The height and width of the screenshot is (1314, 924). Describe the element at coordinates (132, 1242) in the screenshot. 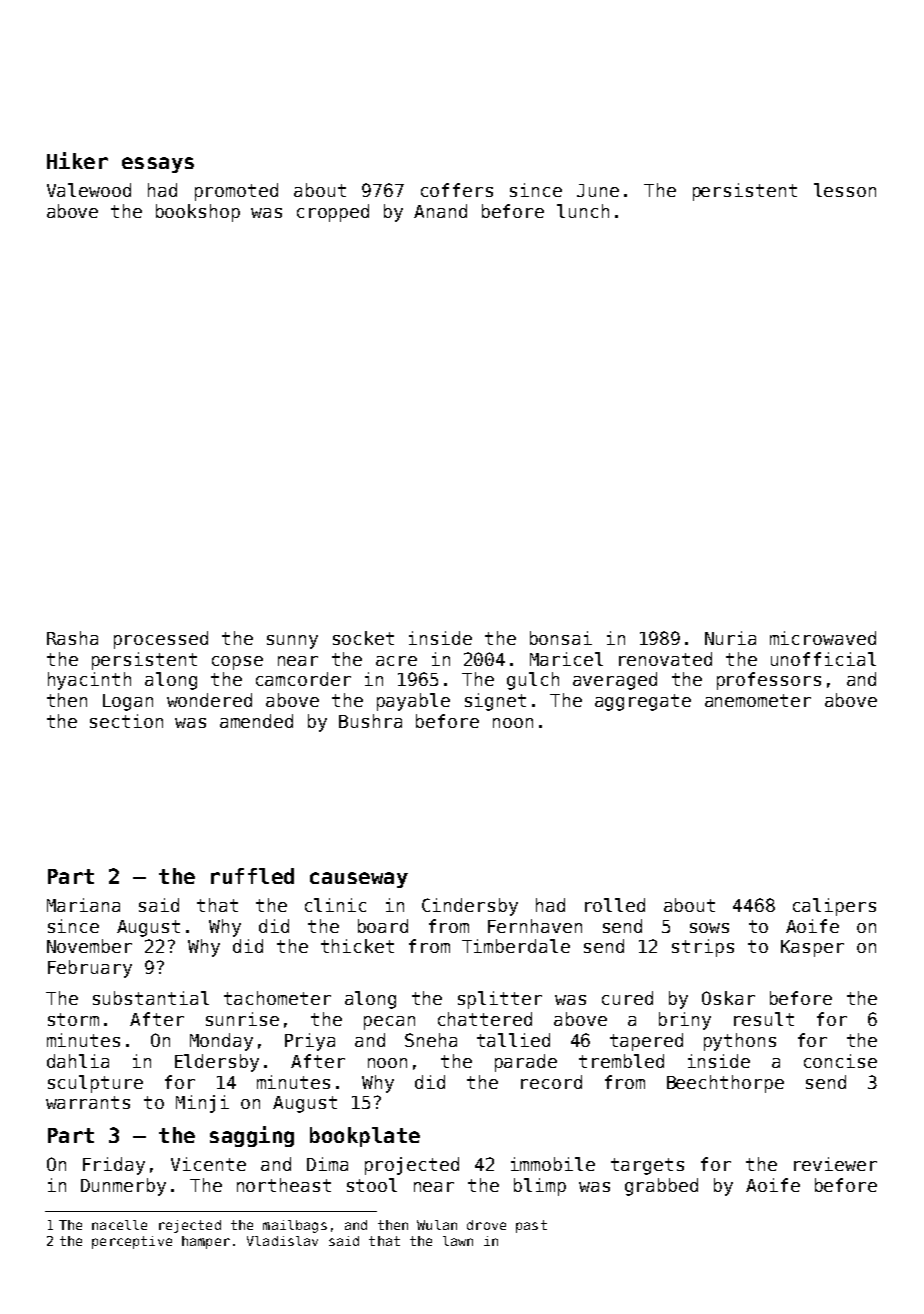

I see `perceptive` at that location.
